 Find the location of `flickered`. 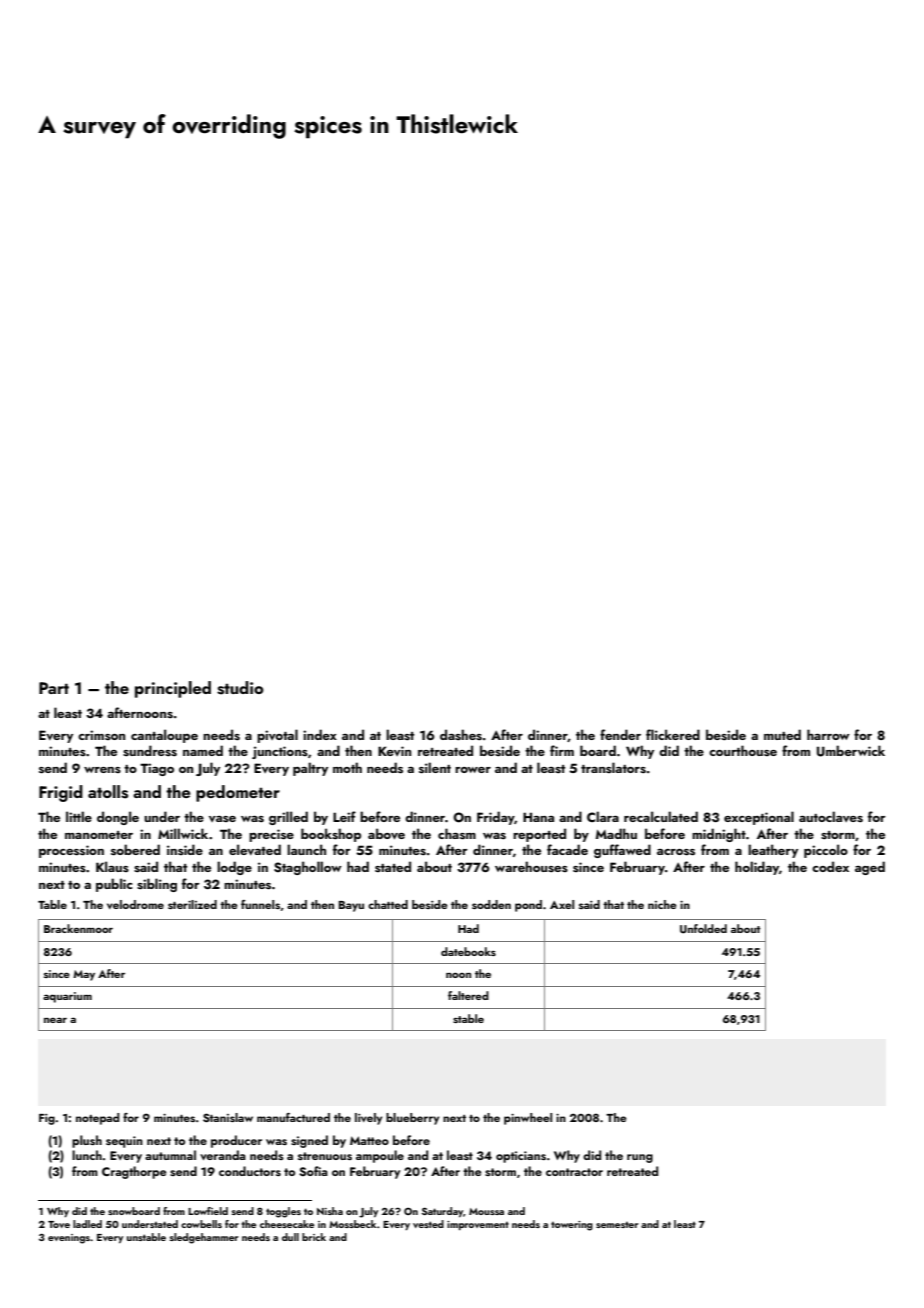

flickered is located at coordinates (673, 734).
